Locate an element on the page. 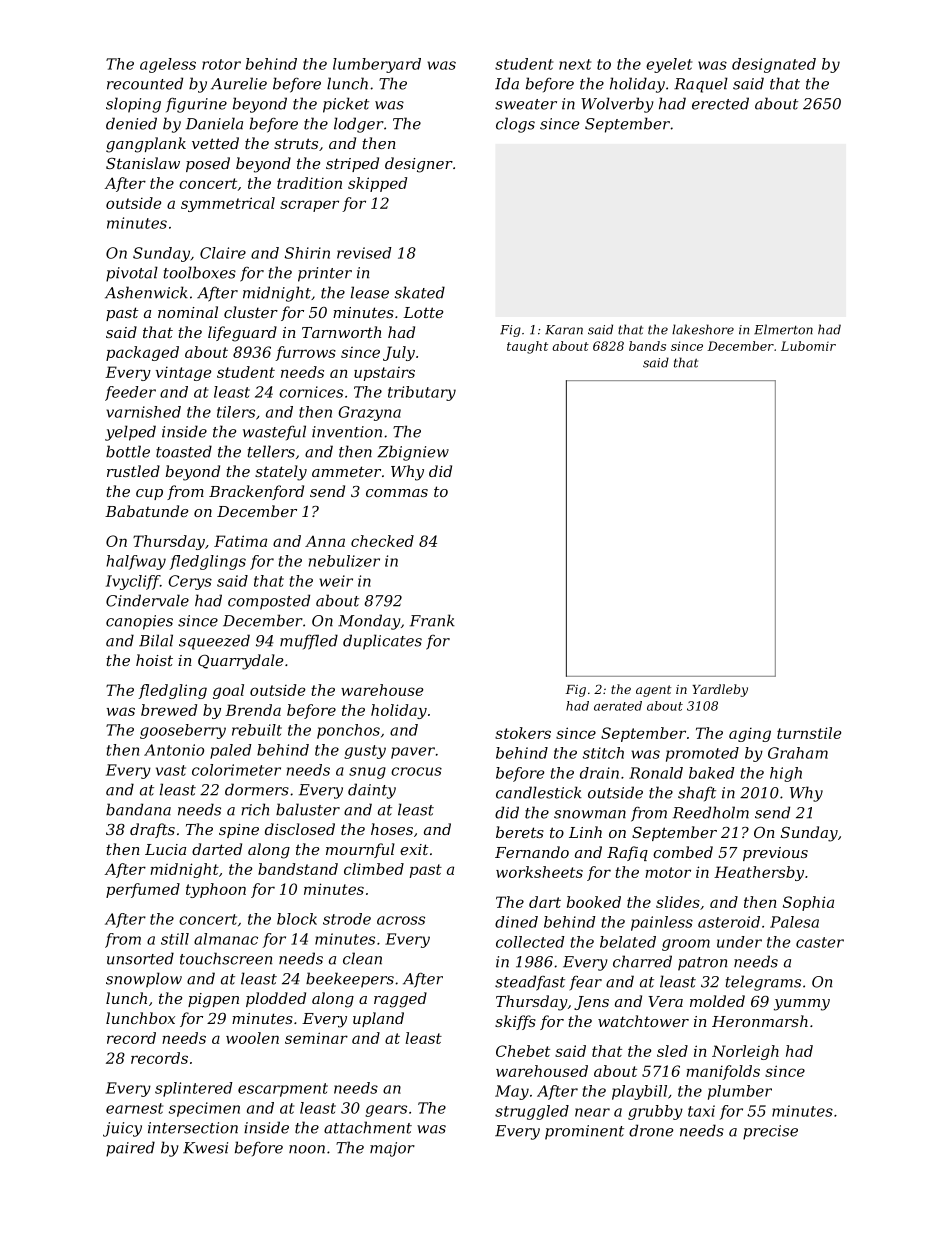 This document has height=1233, width=952. invention is located at coordinates (347, 432).
